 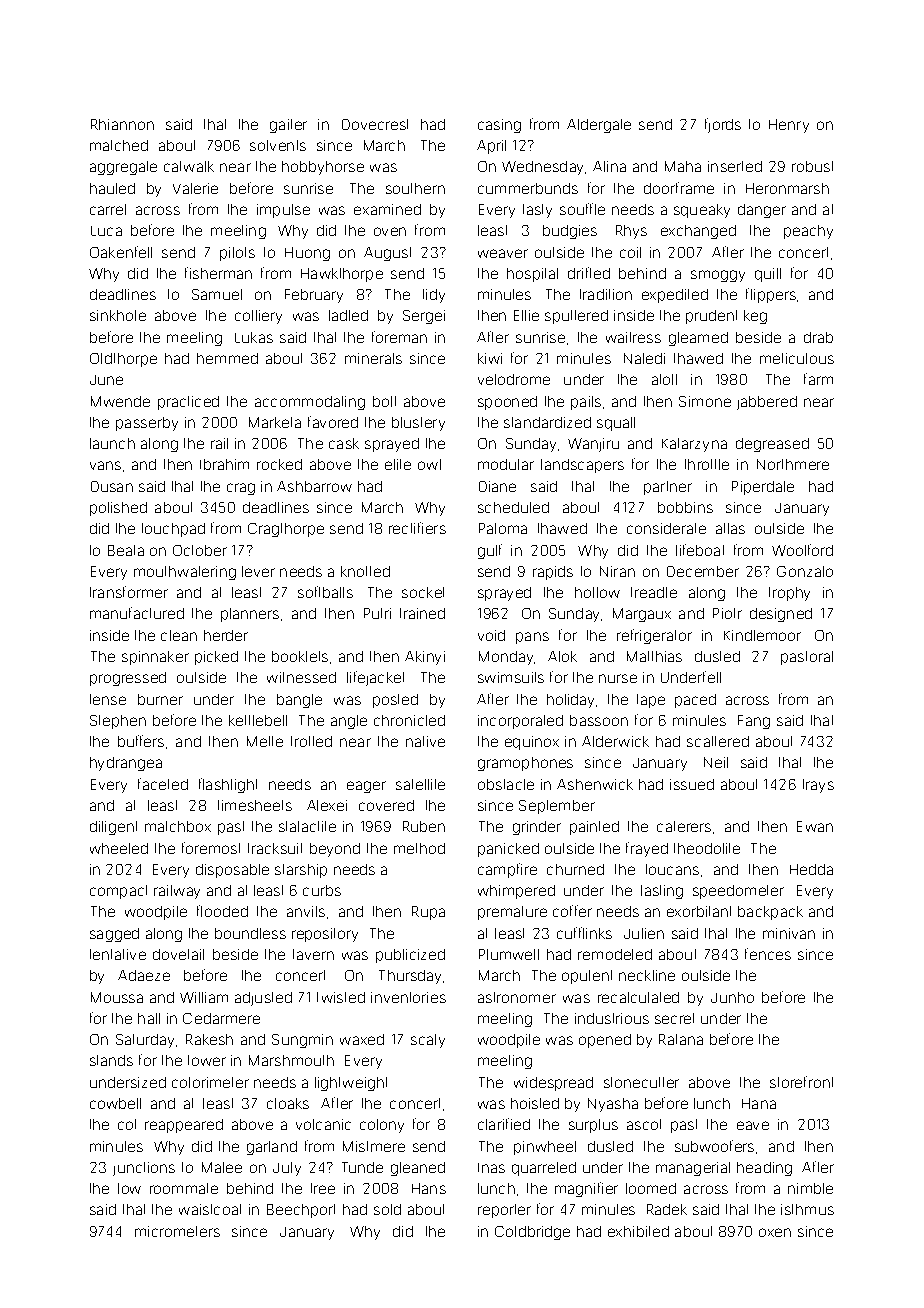 I want to click on junctions, so click(x=144, y=1169).
